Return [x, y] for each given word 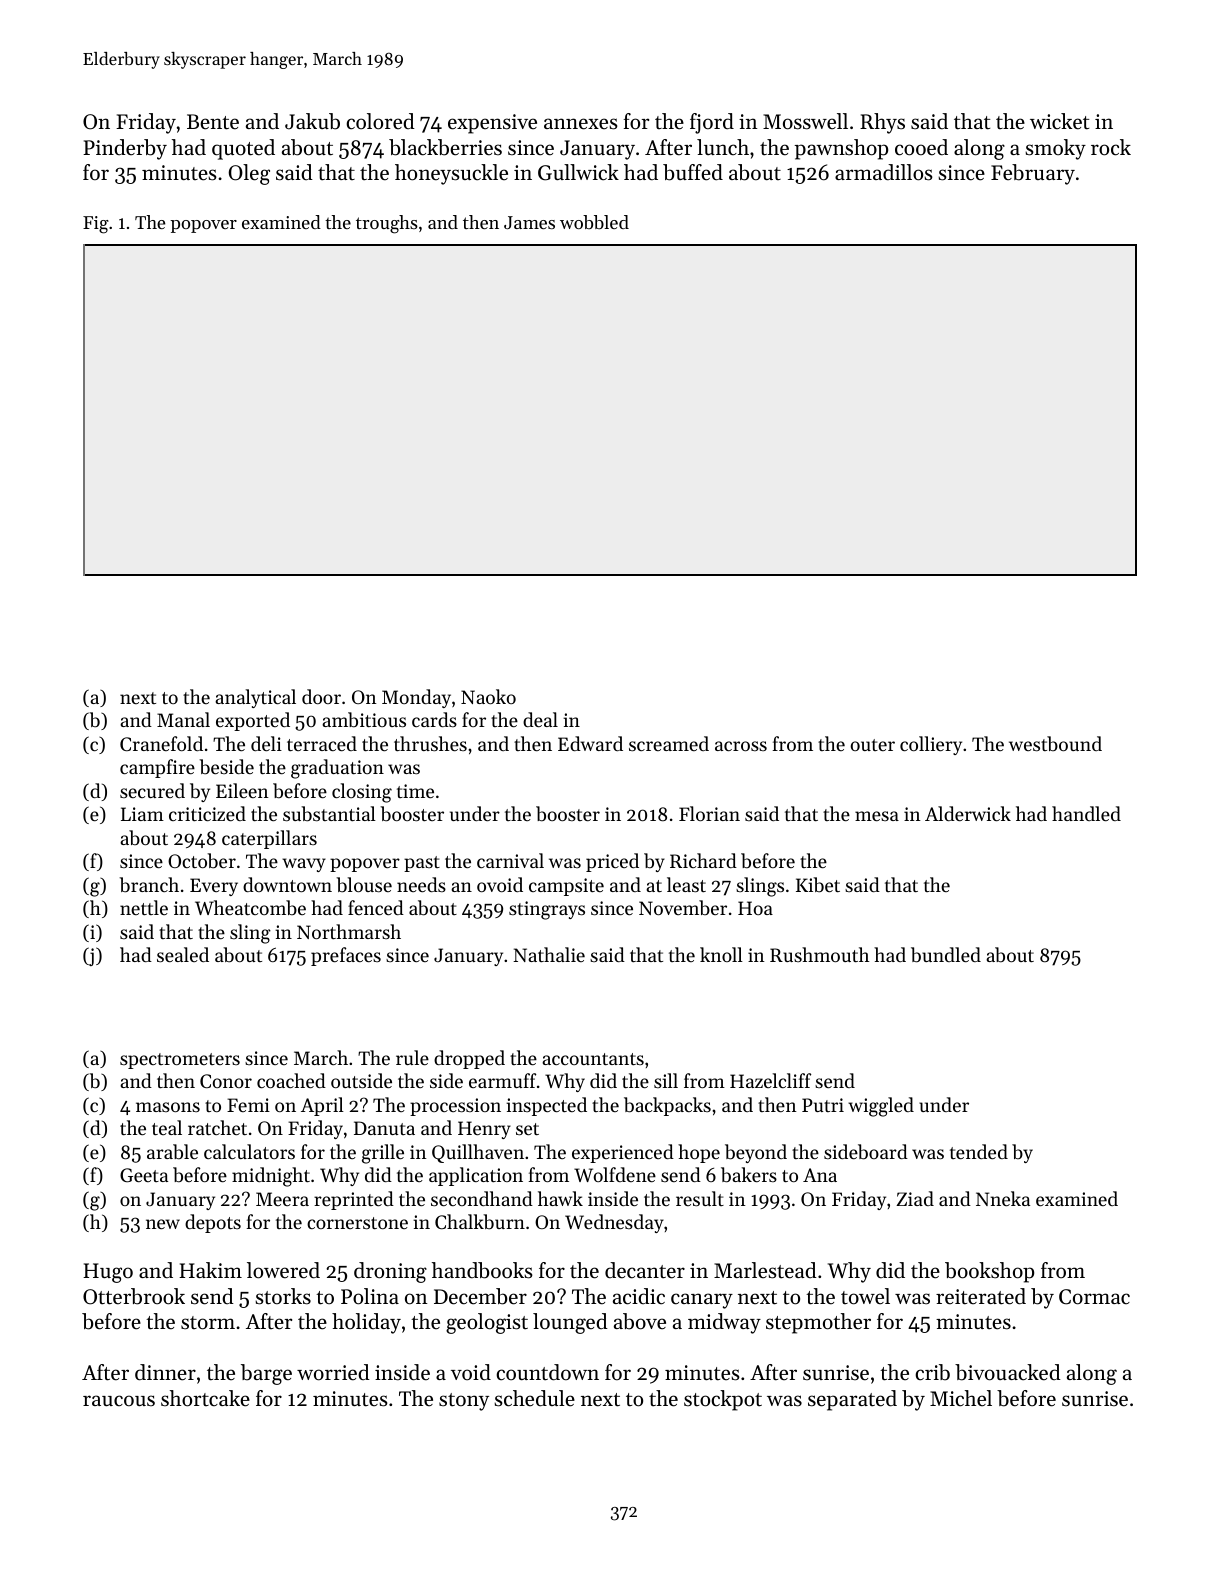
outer [873, 745]
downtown [287, 884]
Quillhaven [478, 1153]
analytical [255, 698]
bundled [946, 955]
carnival [510, 860]
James [529, 222]
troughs [387, 224]
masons [168, 1107]
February [1033, 174]
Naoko [488, 696]
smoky [1055, 149]
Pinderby [125, 149]
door [321, 696]
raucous [119, 1400]
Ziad [915, 1198]
